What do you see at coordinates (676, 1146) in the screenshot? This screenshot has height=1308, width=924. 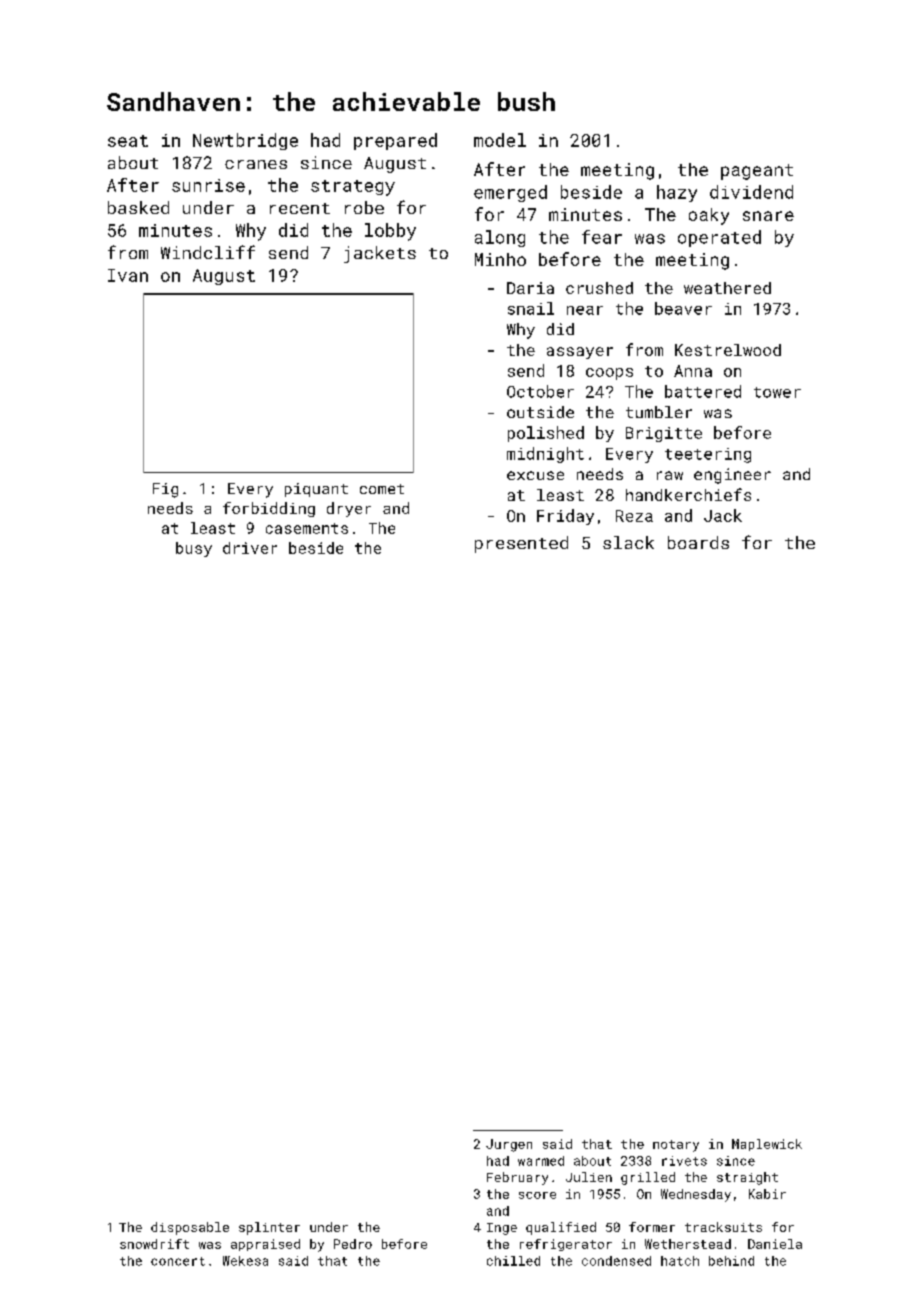 I see `notary` at bounding box center [676, 1146].
